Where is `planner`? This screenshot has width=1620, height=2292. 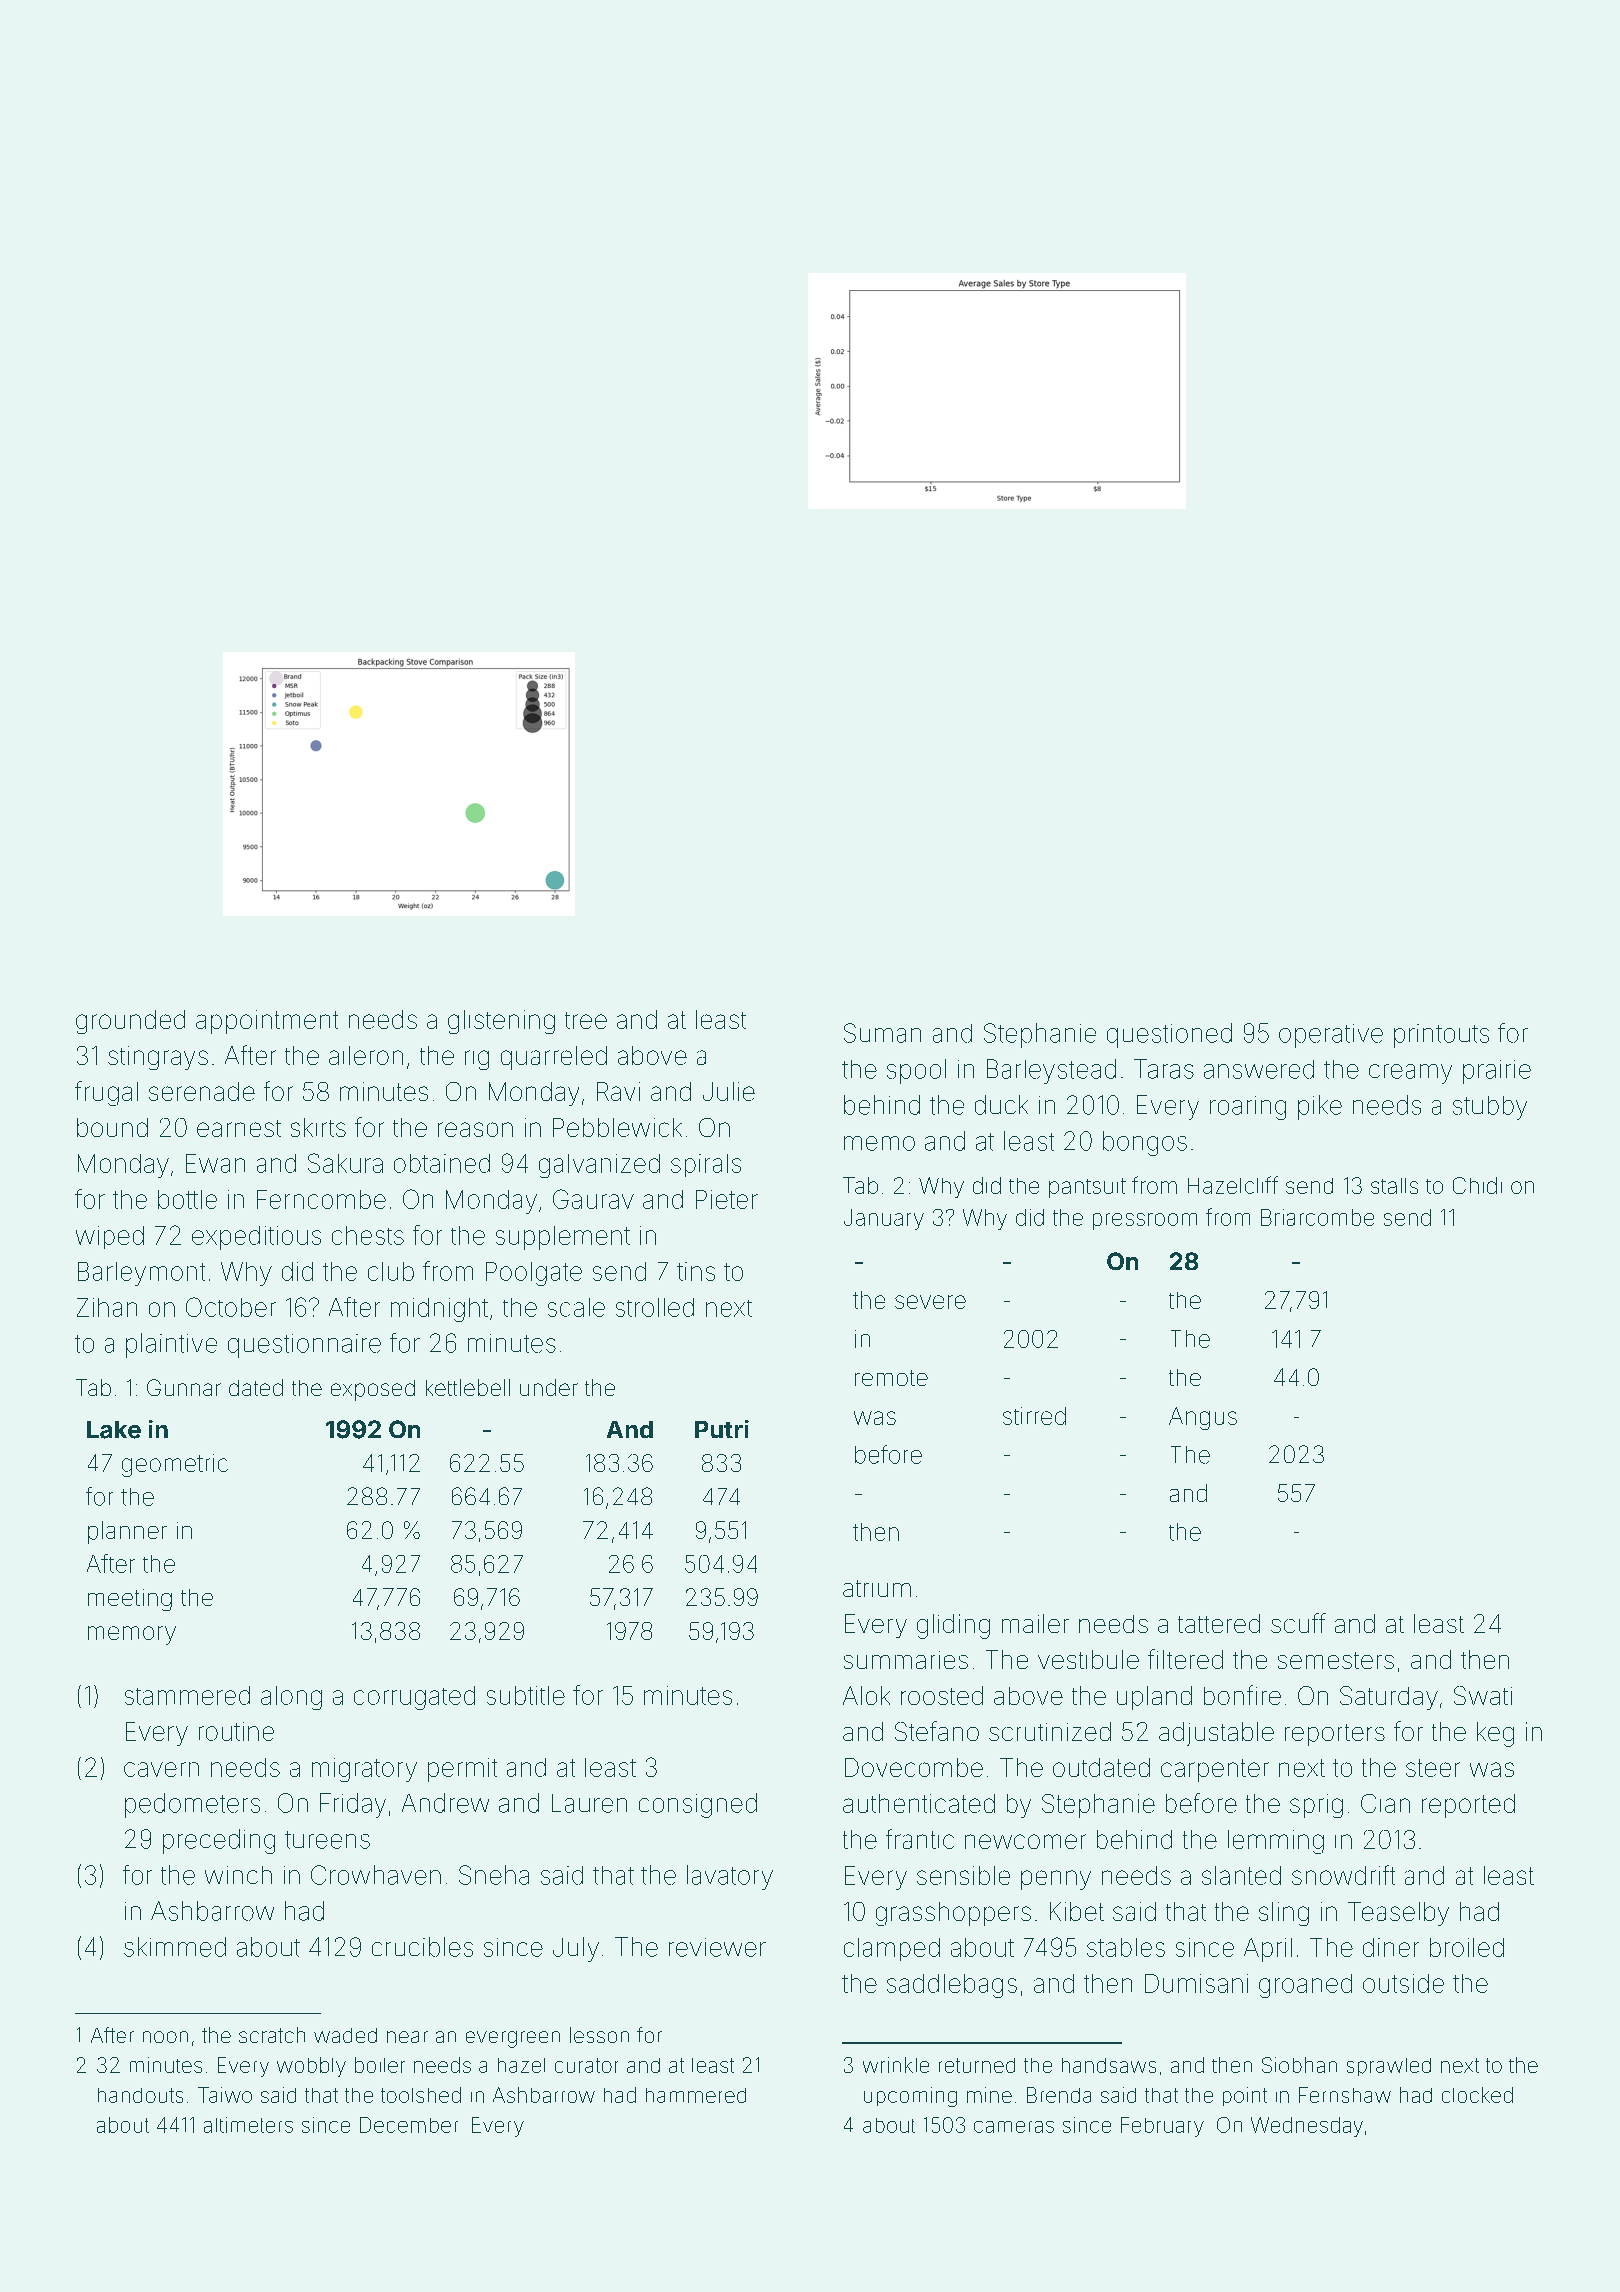
planner is located at coordinates (127, 1532).
